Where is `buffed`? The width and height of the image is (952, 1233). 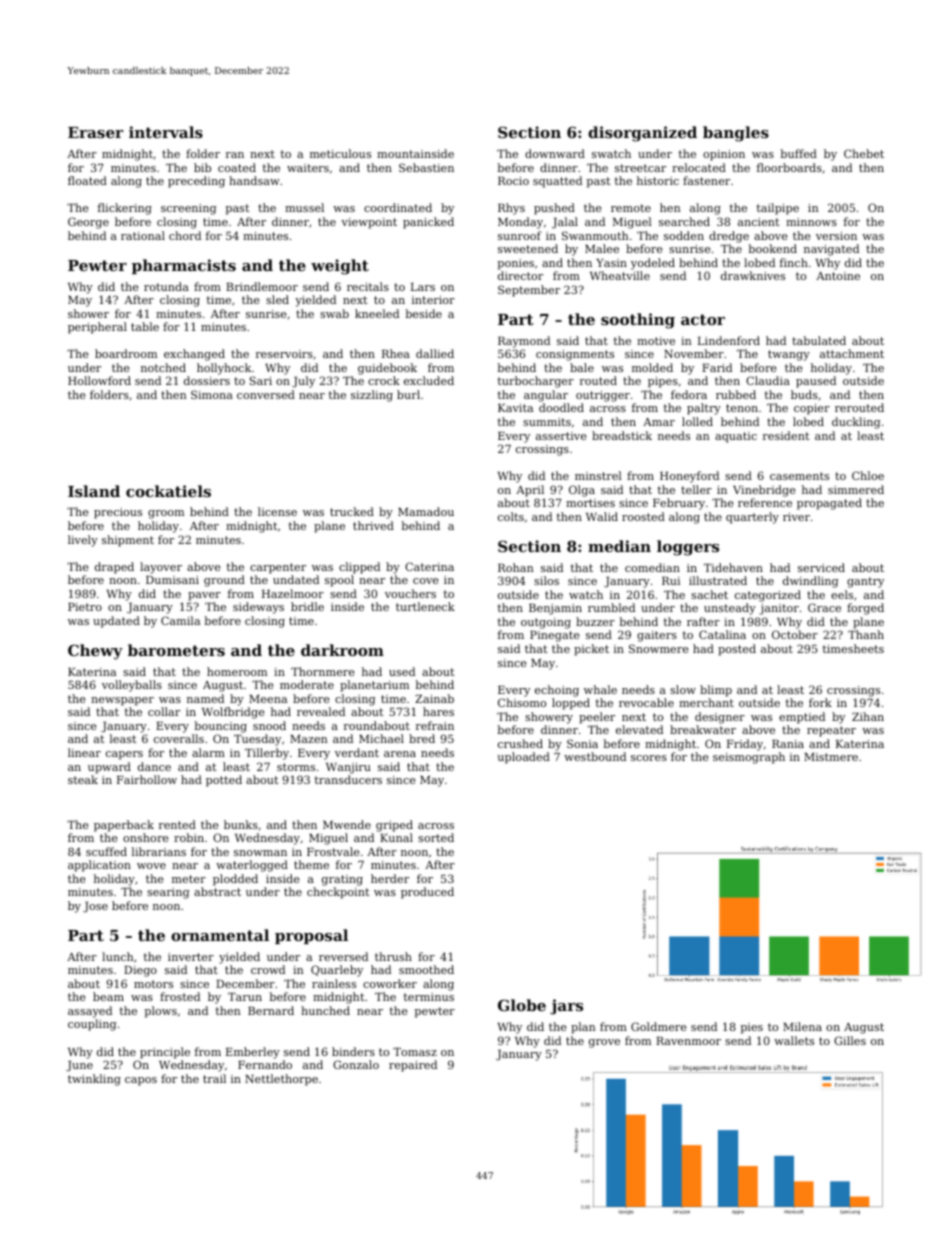
buffed is located at coordinates (799, 153).
